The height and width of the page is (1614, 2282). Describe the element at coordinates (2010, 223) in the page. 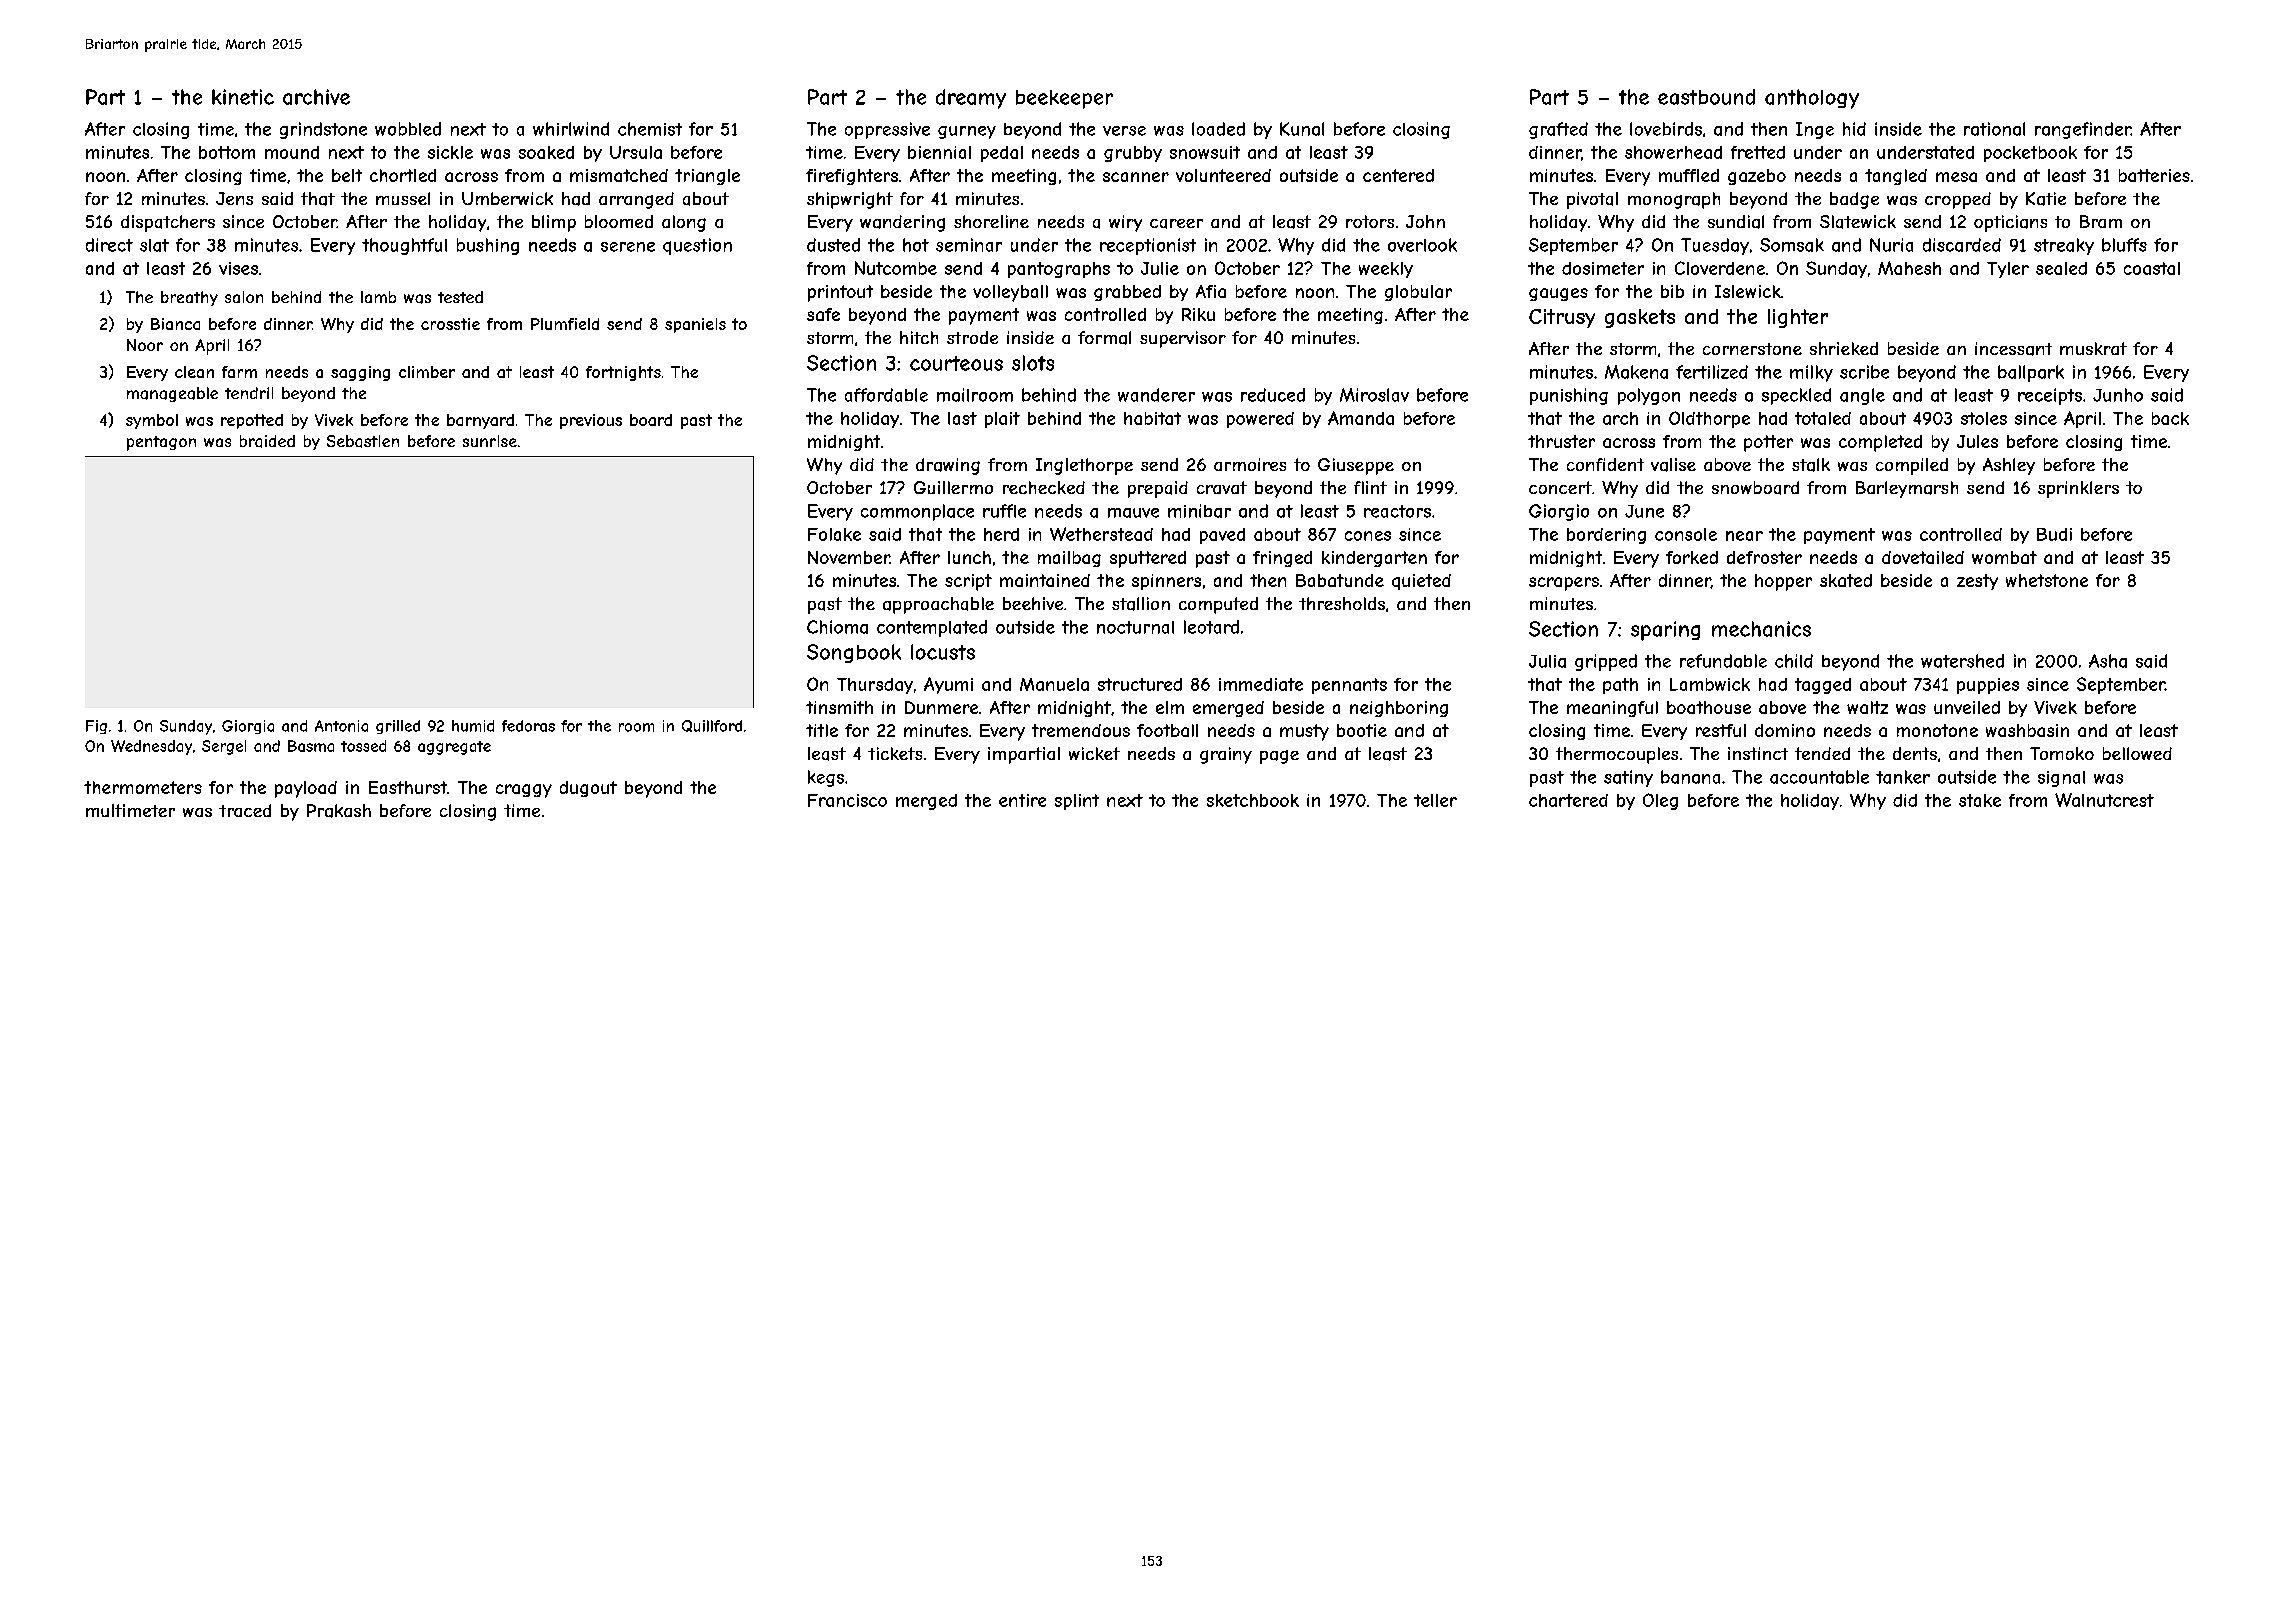

I see `opticians` at that location.
